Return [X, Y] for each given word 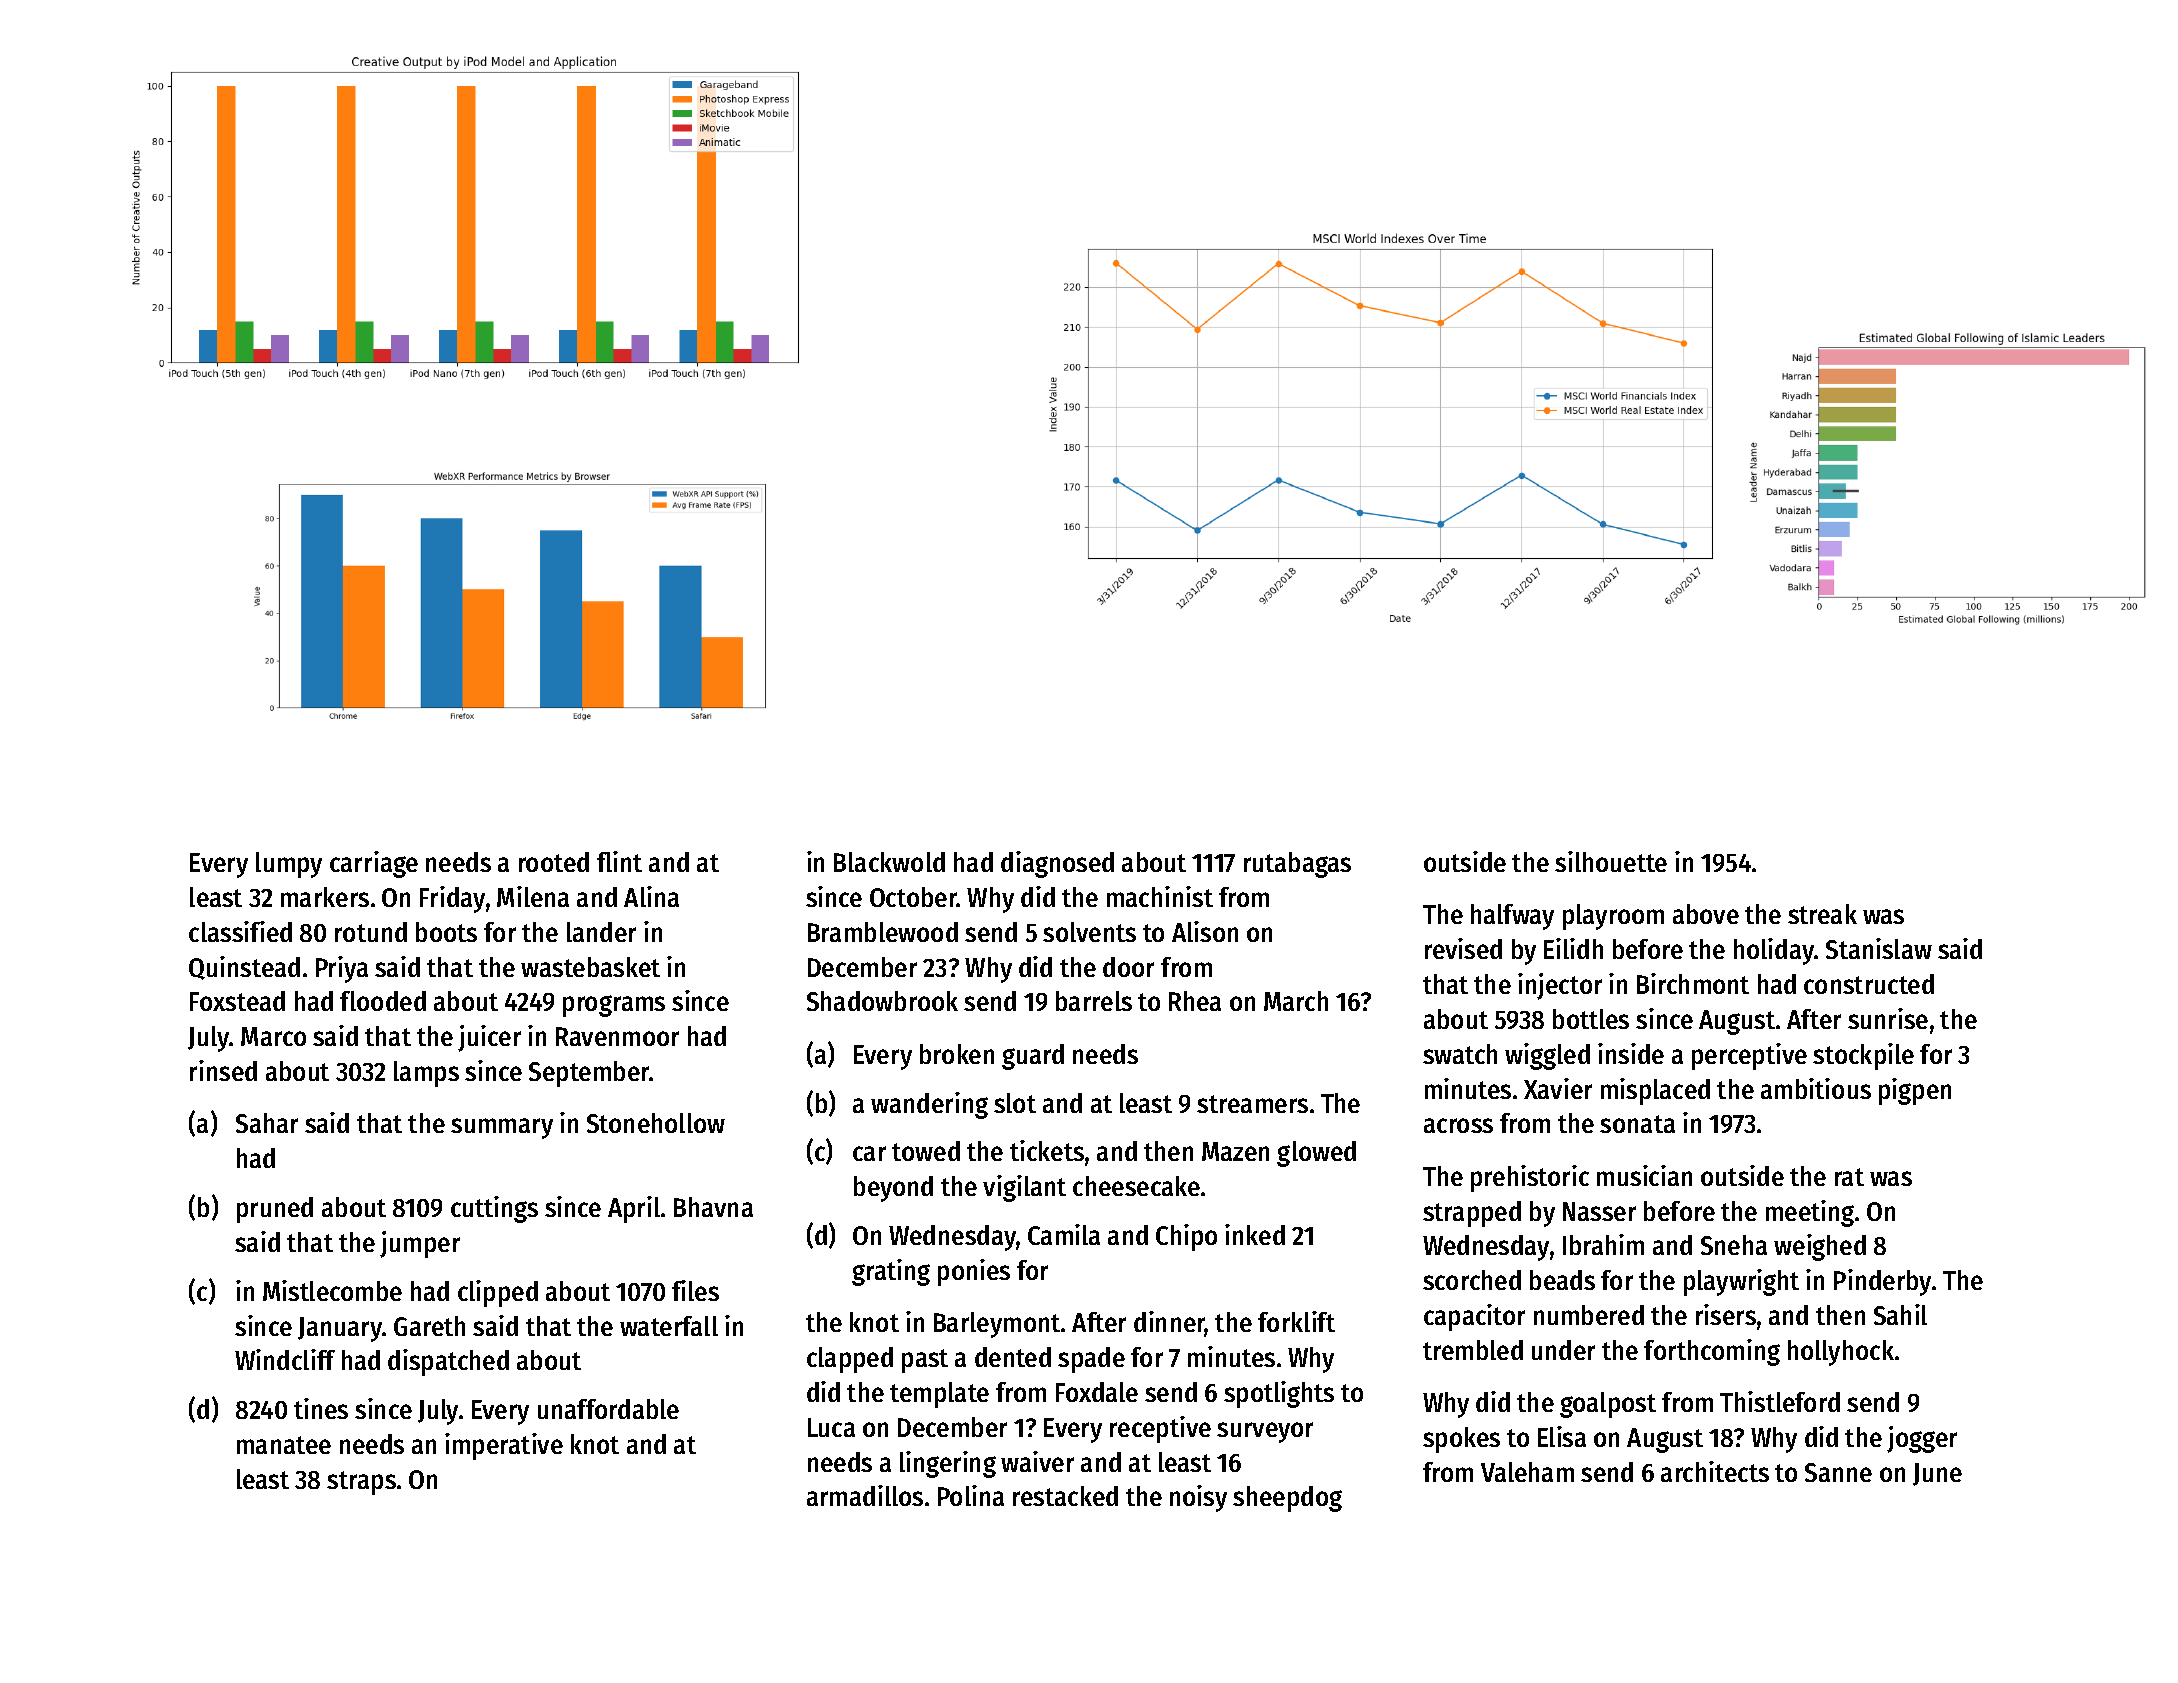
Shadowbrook [882, 1001]
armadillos [865, 1495]
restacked [1065, 1496]
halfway [1512, 917]
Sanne [1838, 1472]
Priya [342, 969]
